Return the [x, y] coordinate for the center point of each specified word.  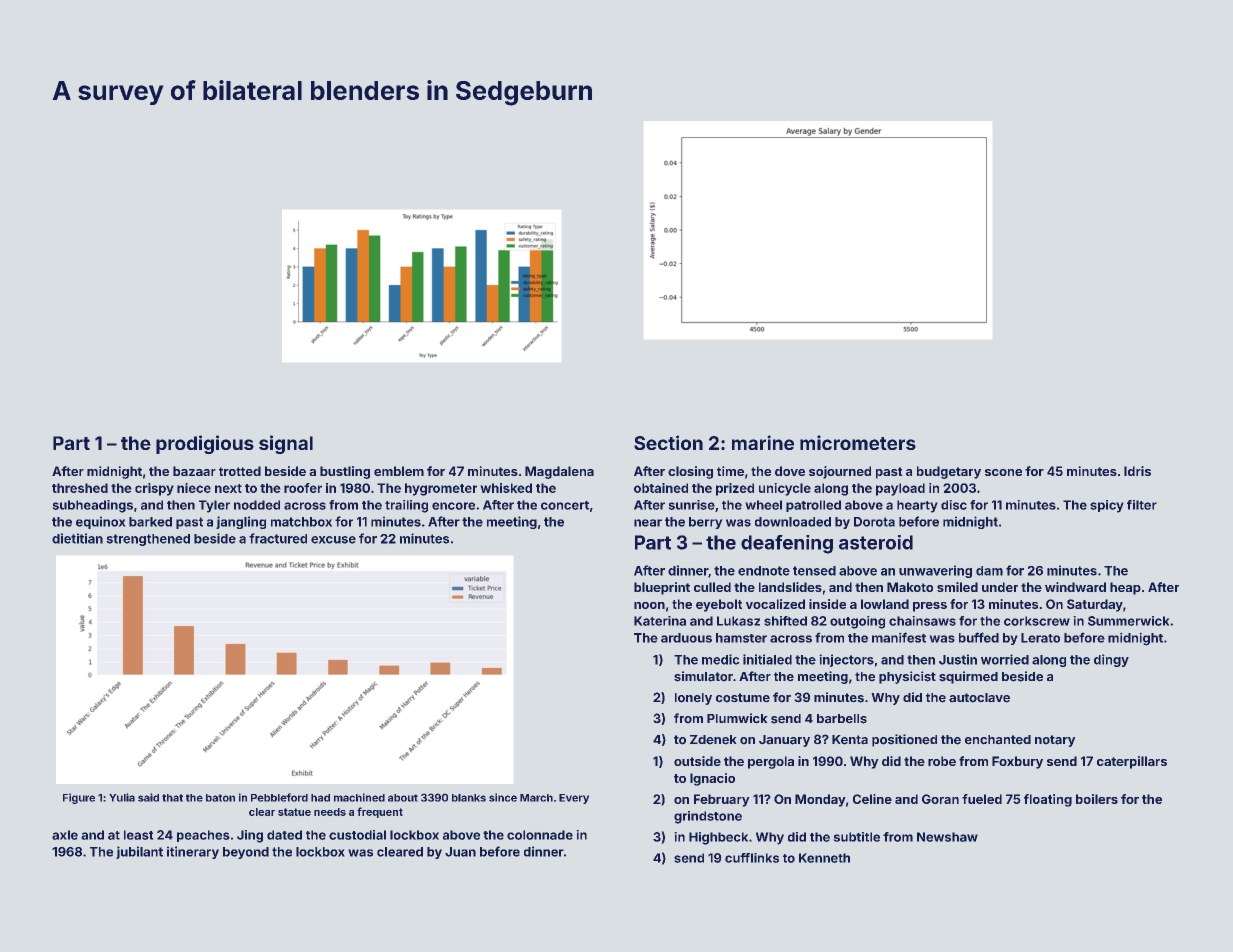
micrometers [858, 442]
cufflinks [752, 858]
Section [668, 442]
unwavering [935, 571]
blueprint [662, 588]
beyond [246, 853]
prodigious [205, 444]
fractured [278, 538]
